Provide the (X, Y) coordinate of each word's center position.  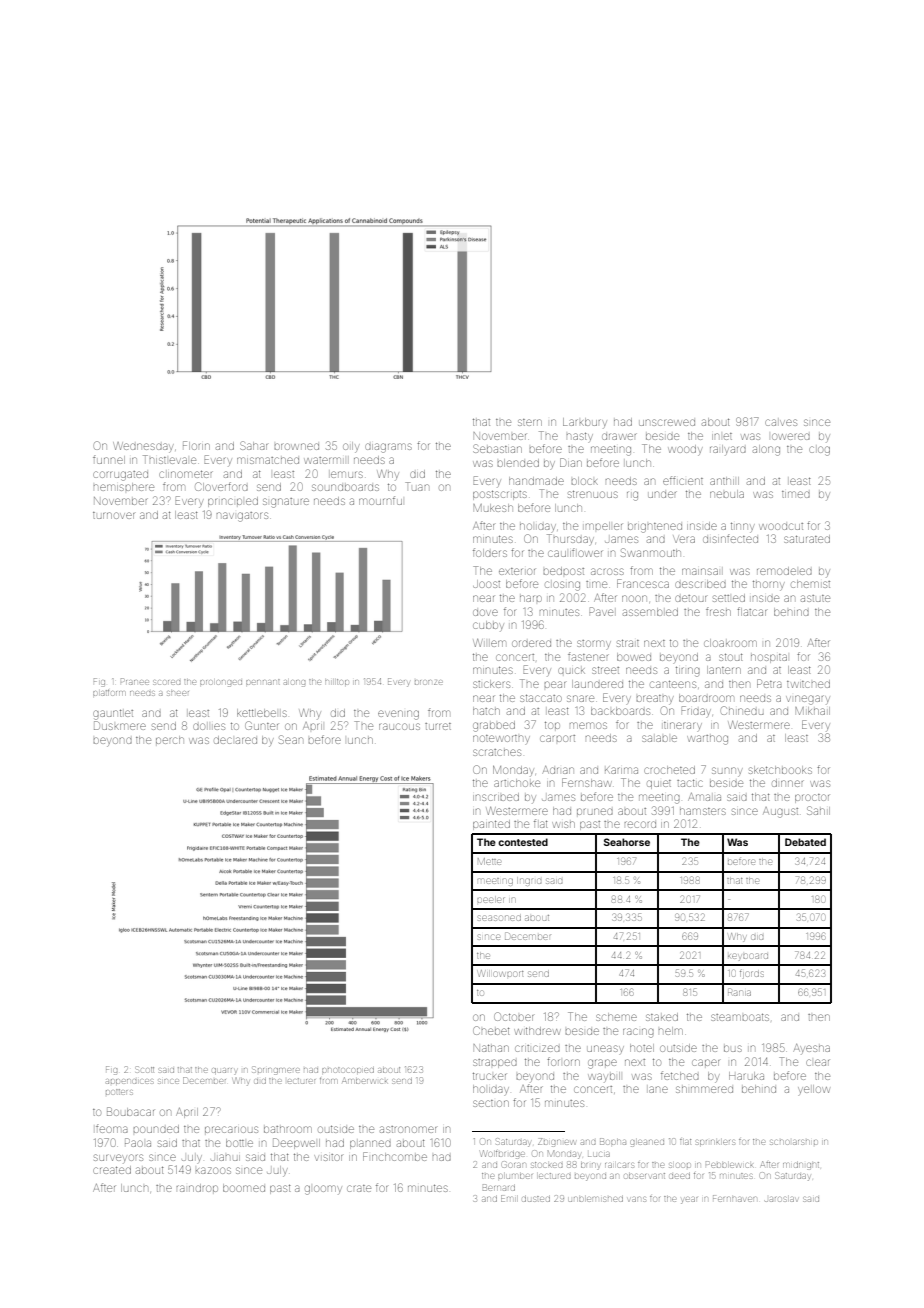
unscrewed (667, 422)
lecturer (301, 1081)
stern (530, 422)
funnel (109, 459)
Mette (489, 861)
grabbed (494, 726)
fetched (680, 1075)
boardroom (706, 698)
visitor (328, 1157)
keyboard (748, 957)
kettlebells (262, 713)
